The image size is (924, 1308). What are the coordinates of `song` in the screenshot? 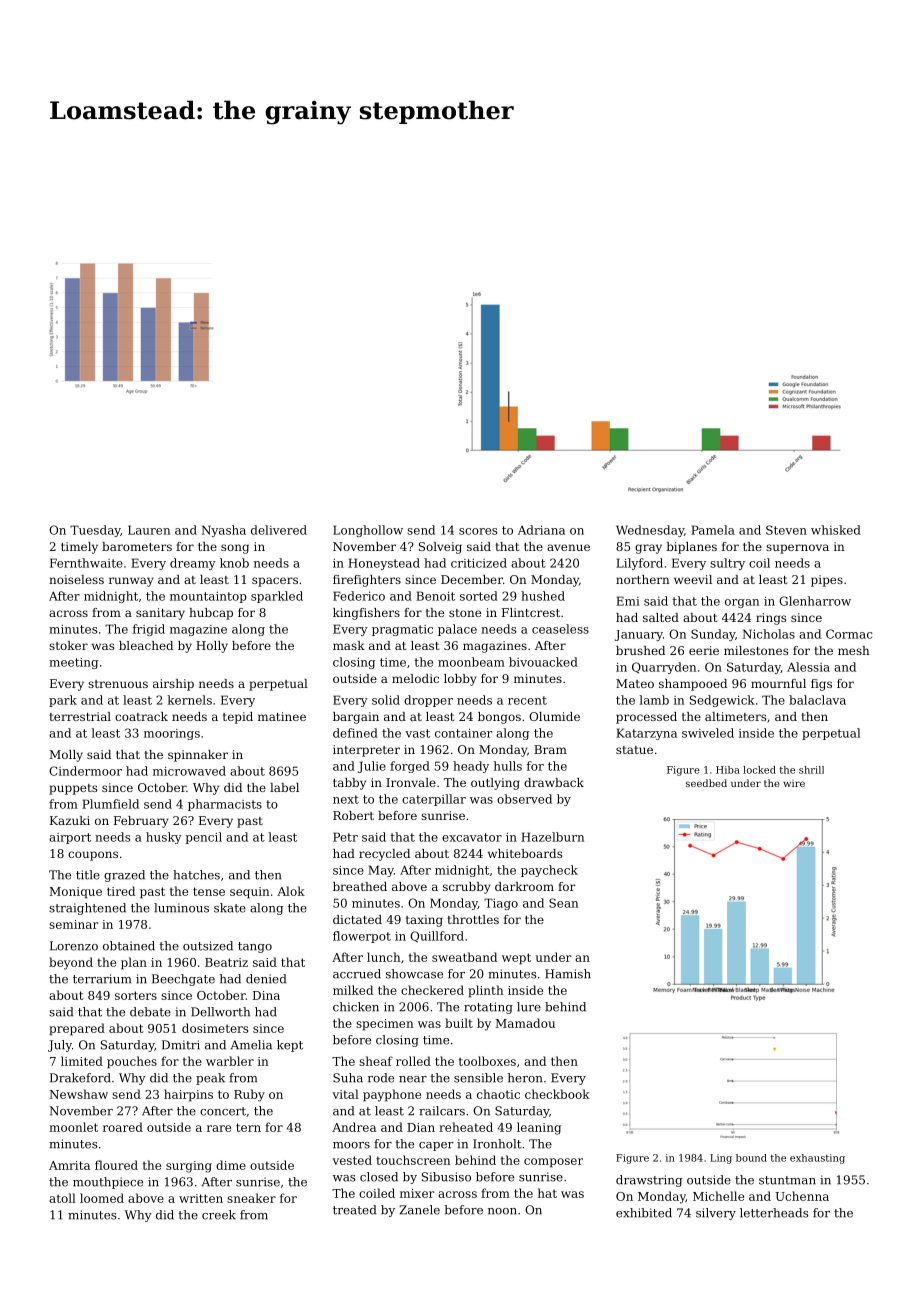 It's located at (235, 549).
